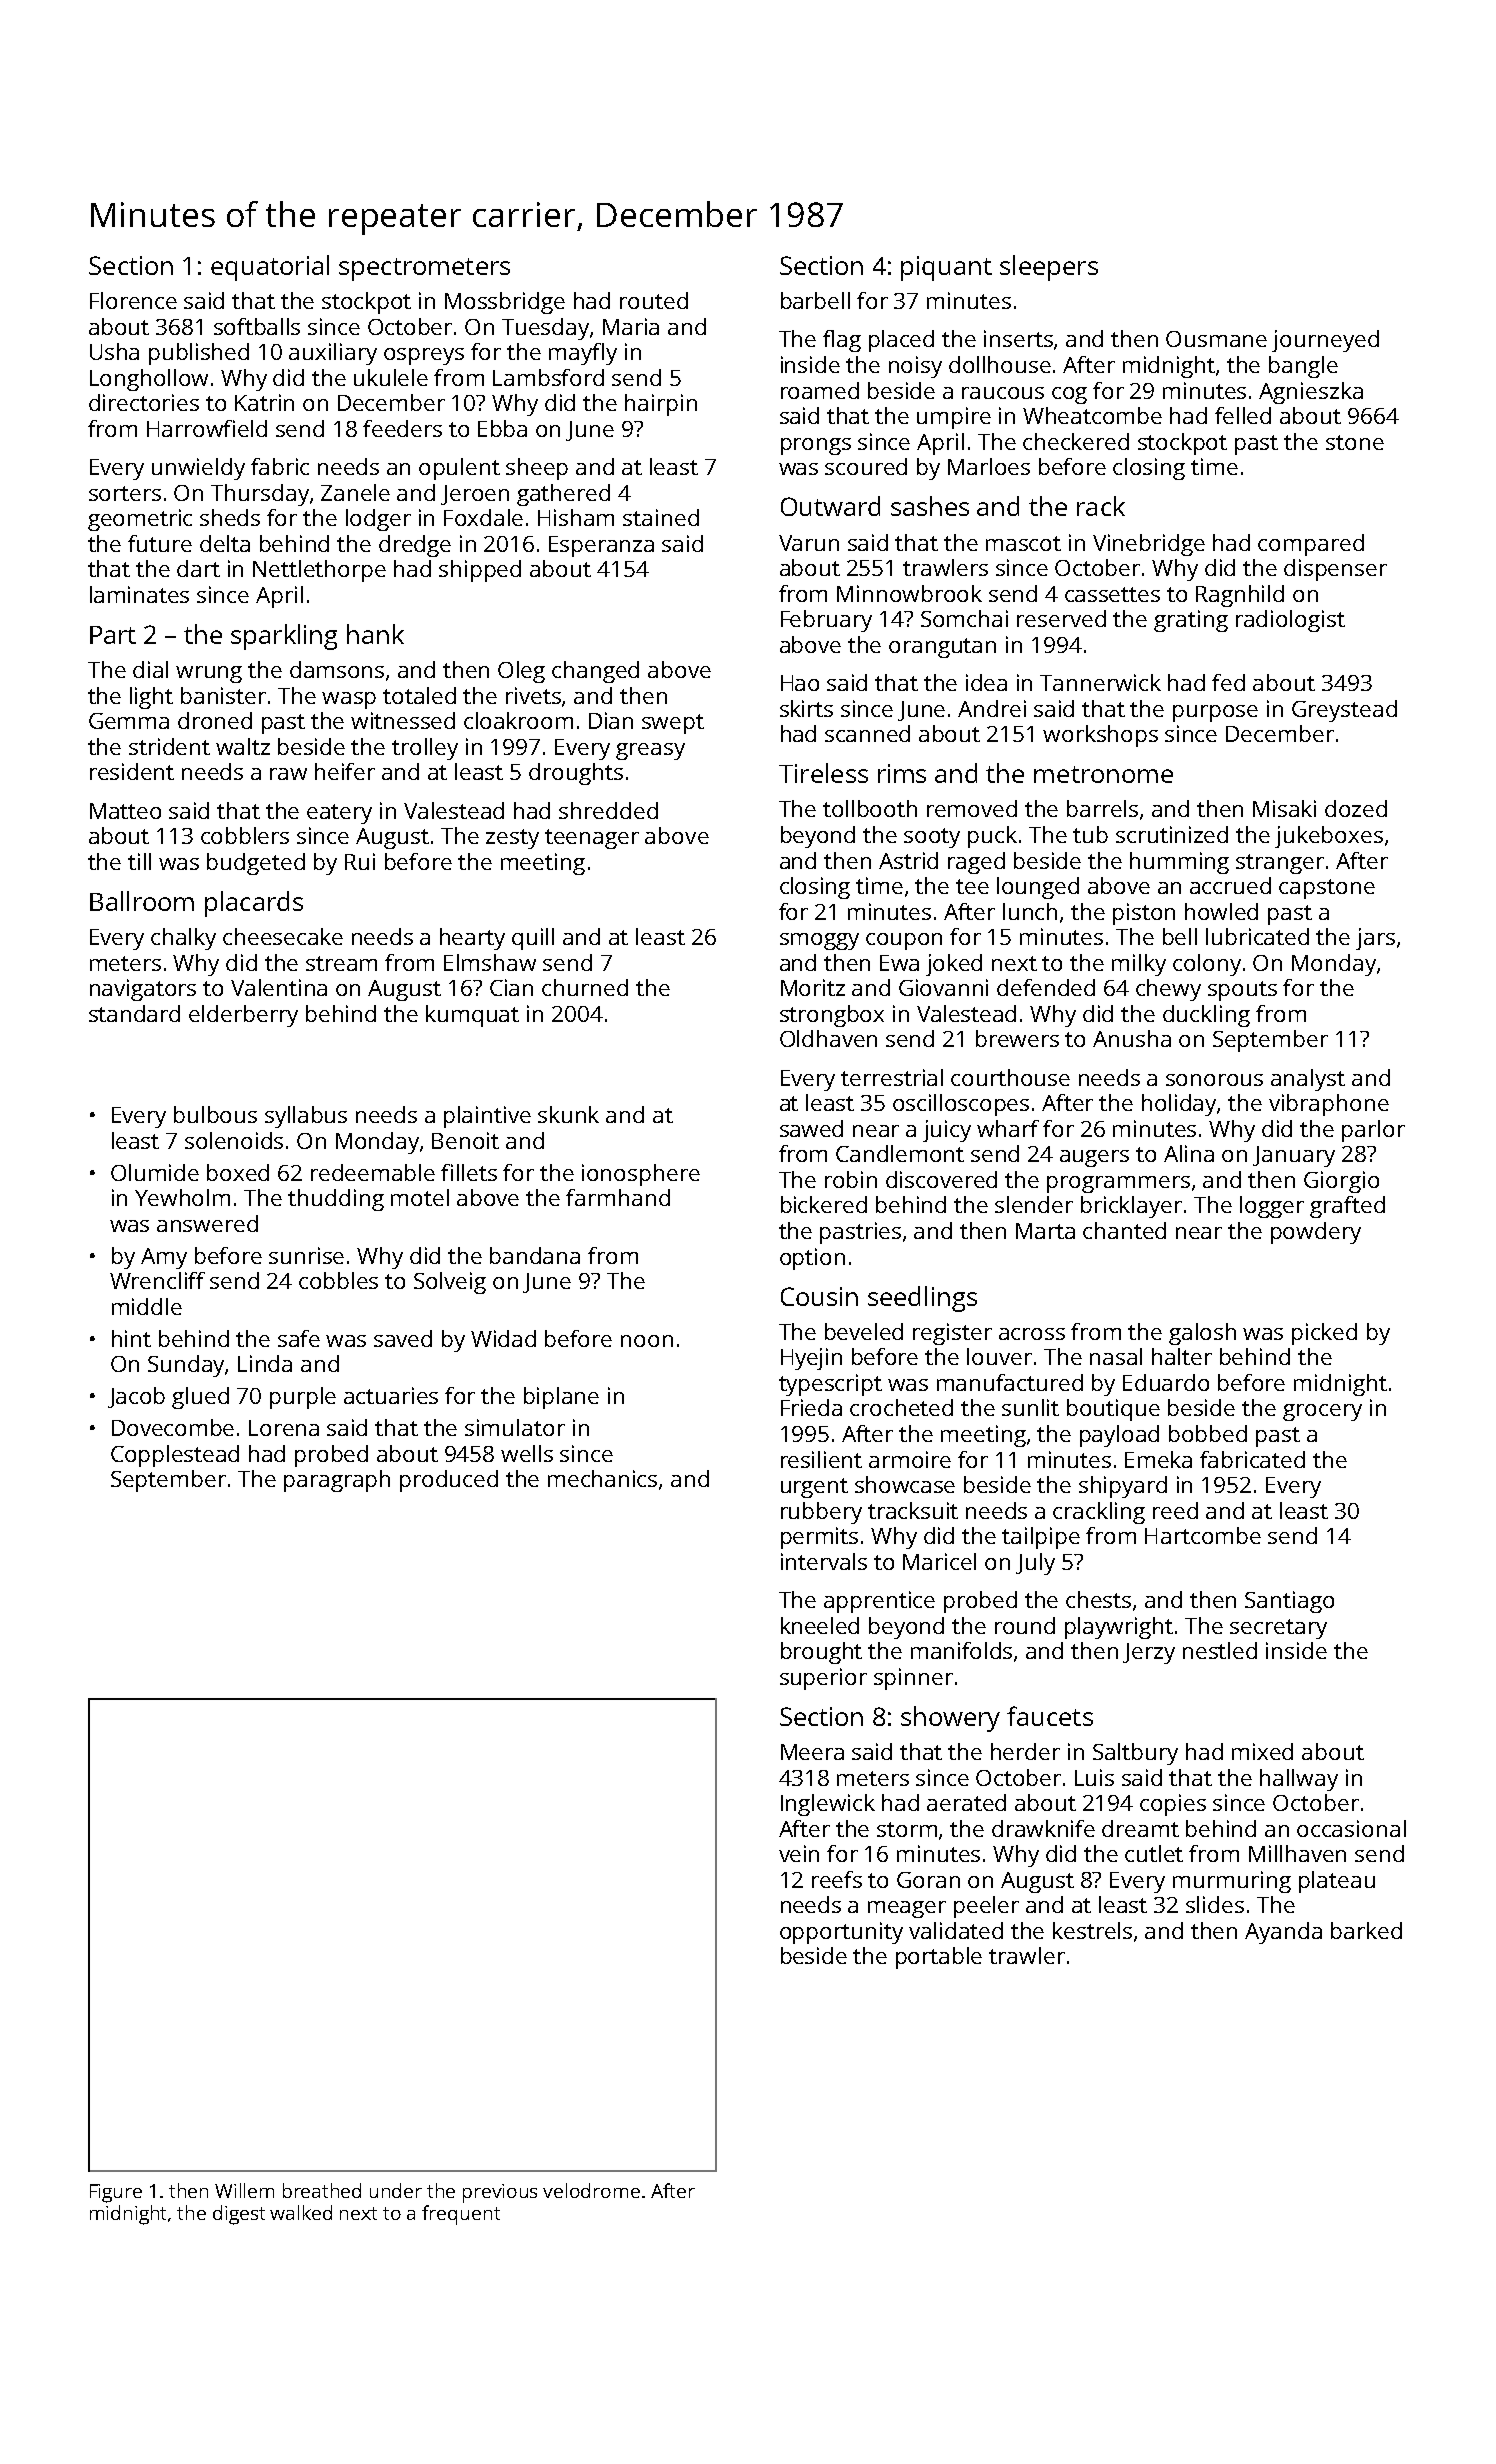  What do you see at coordinates (820, 1625) in the document?
I see `kneeled` at bounding box center [820, 1625].
